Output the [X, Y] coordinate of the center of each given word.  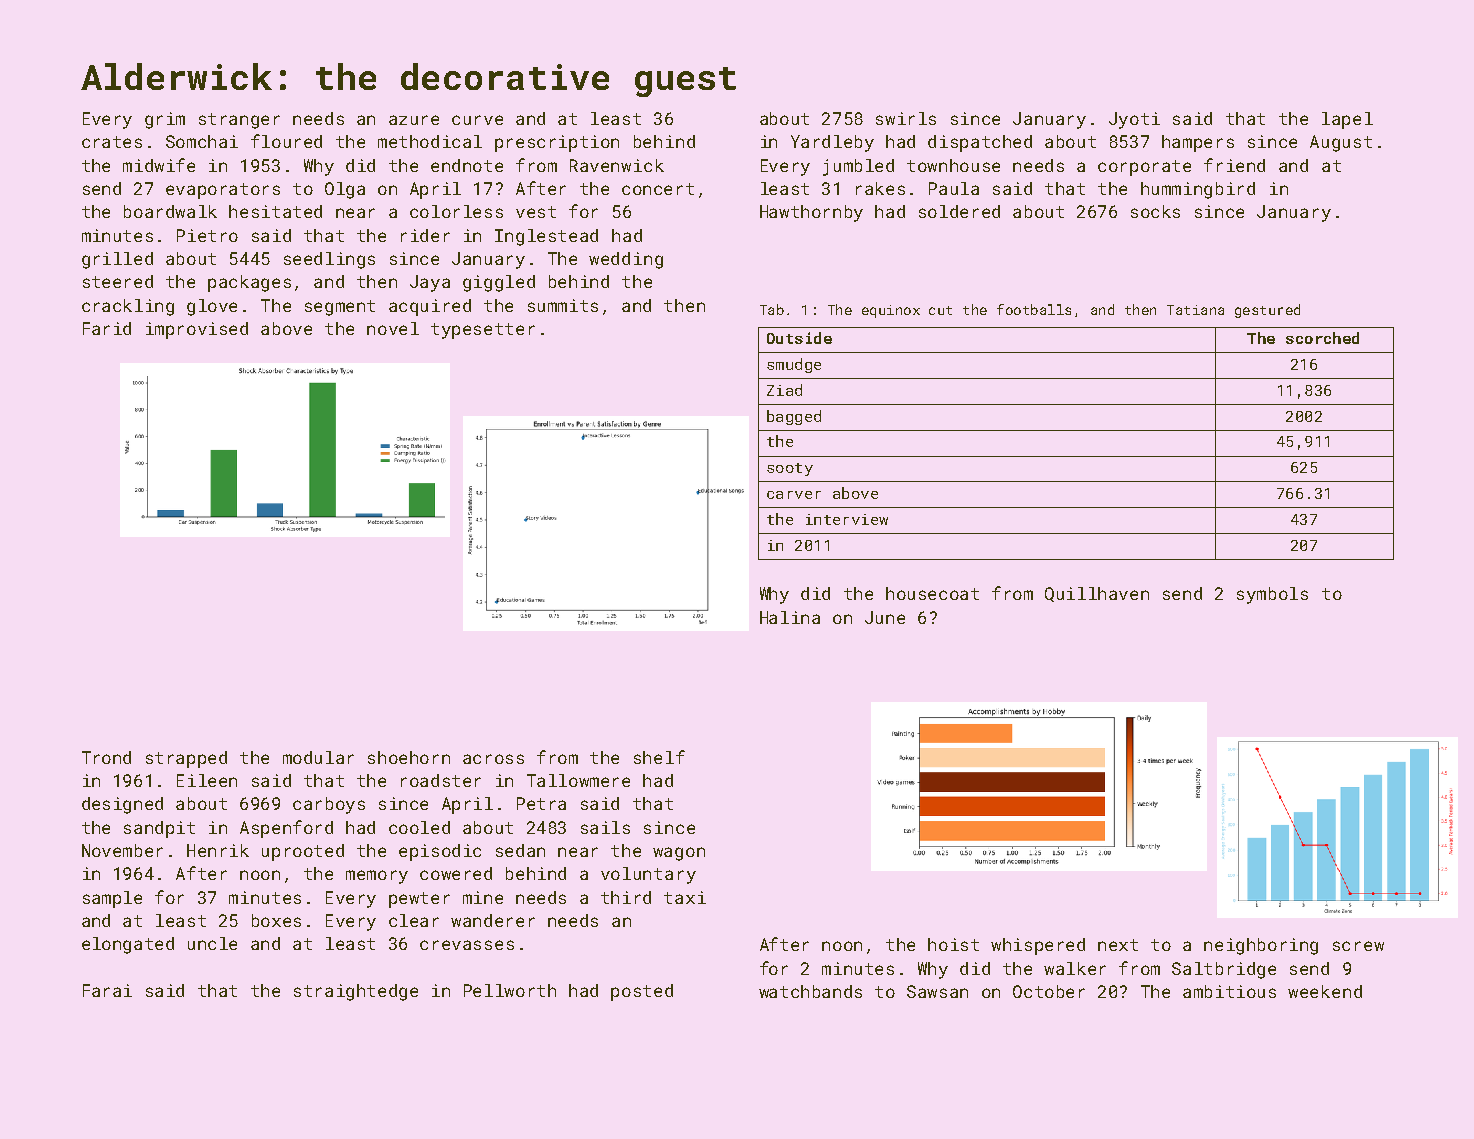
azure [414, 120]
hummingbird [1198, 190]
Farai [107, 990]
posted [642, 992]
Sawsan [937, 991]
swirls [906, 118]
